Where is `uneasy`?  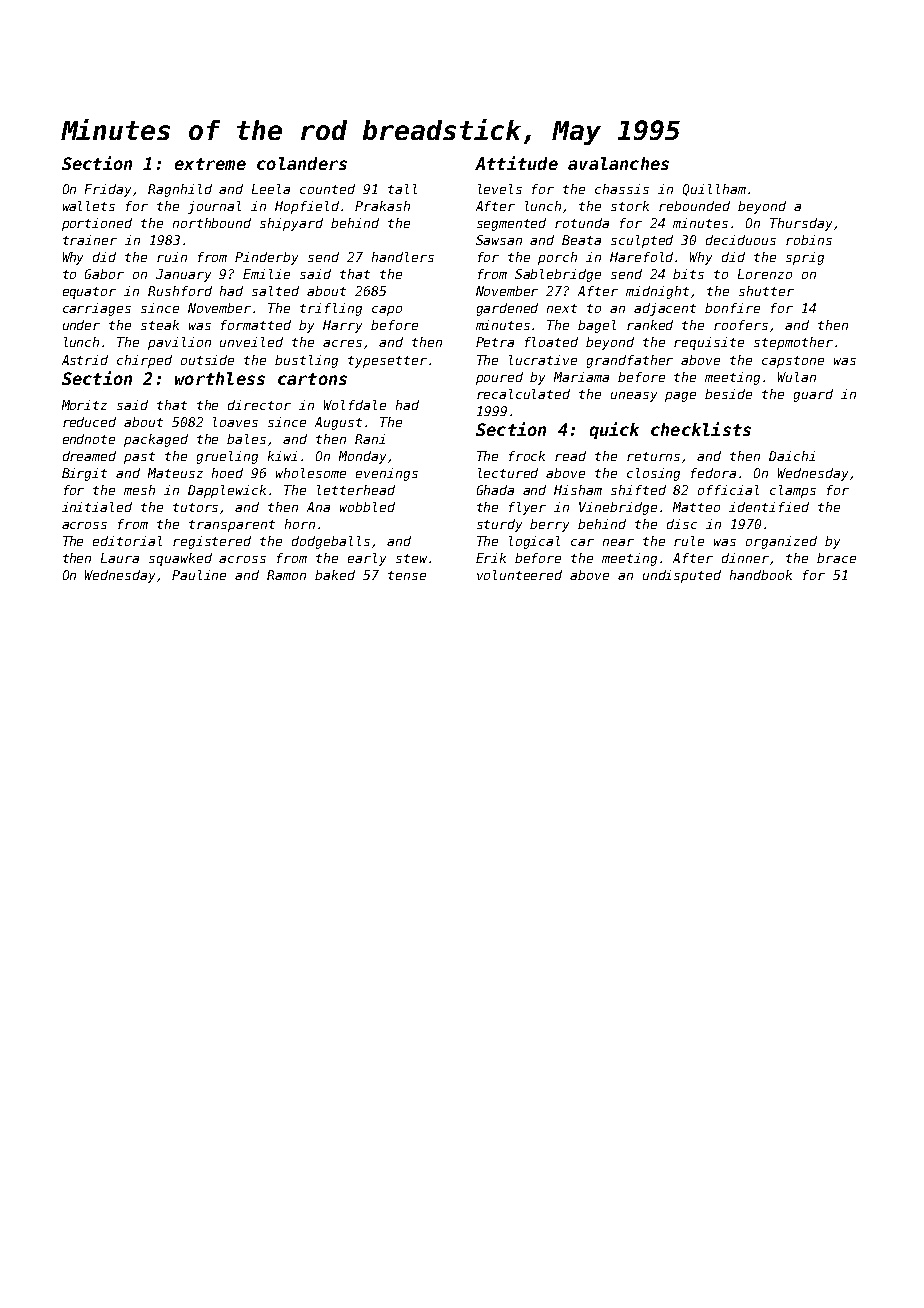 uneasy is located at coordinates (634, 397).
